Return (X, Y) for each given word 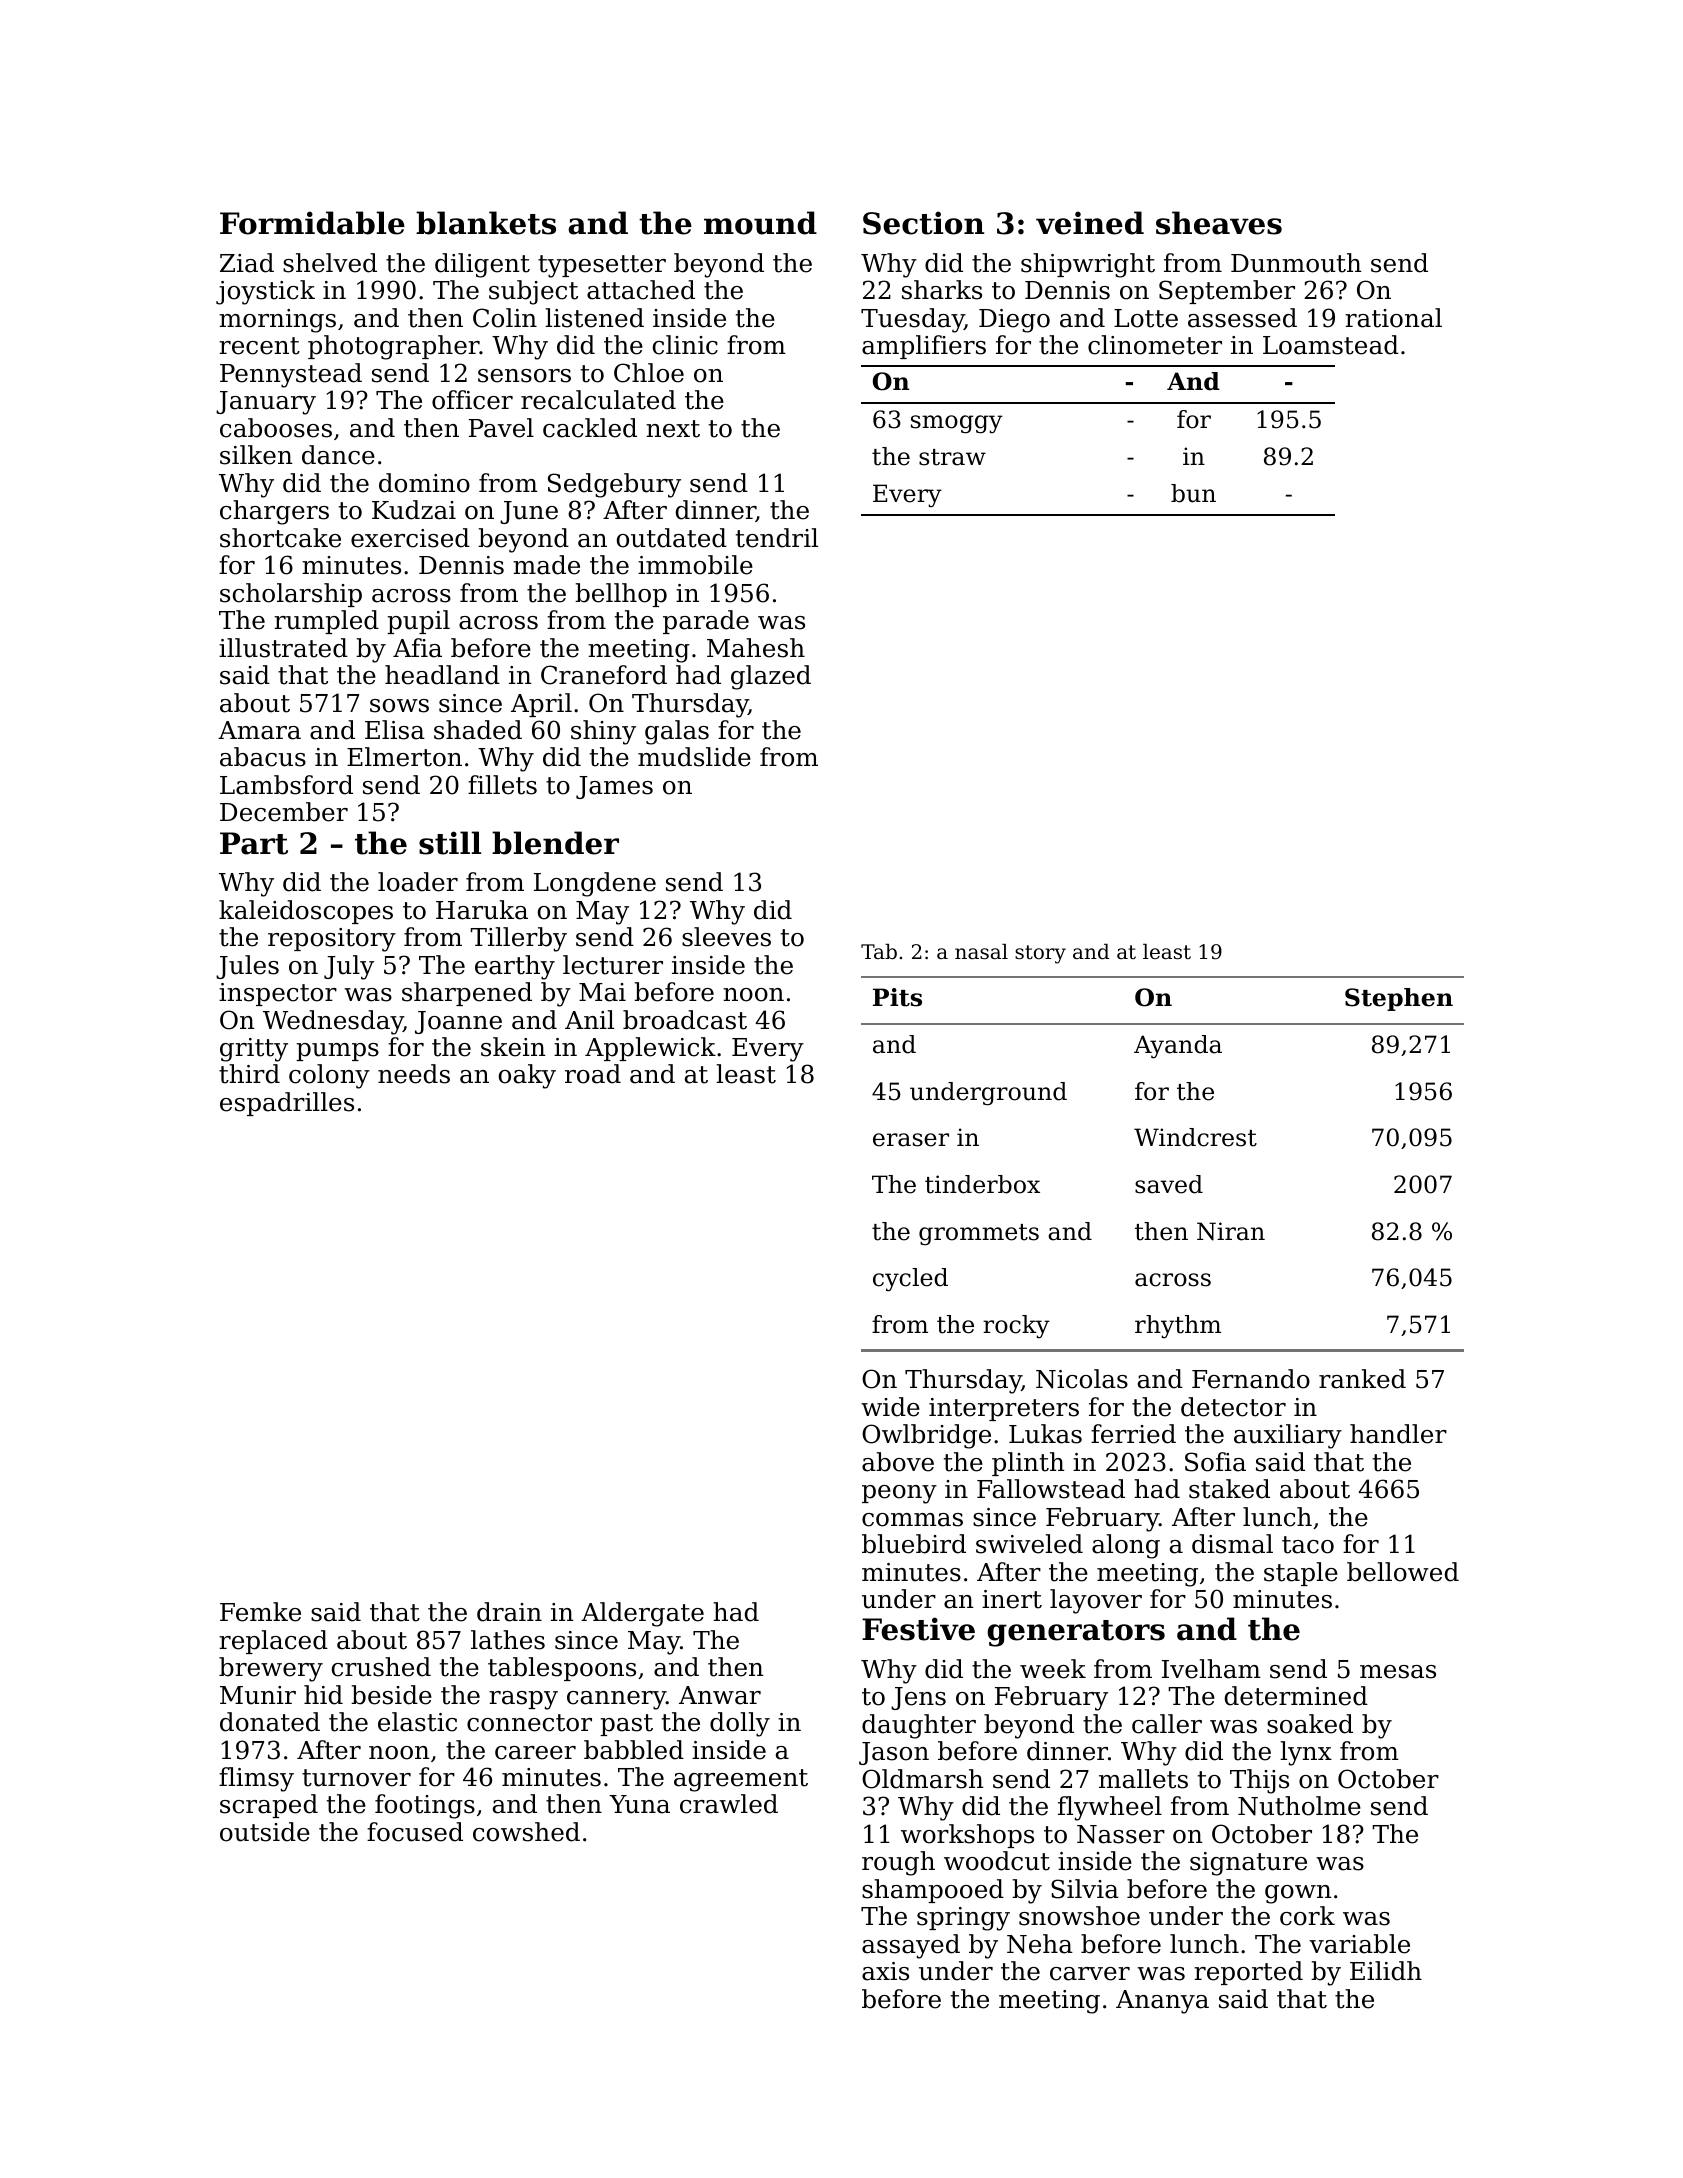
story (1040, 954)
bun (1193, 493)
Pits (897, 997)
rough (898, 1863)
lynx (1306, 1753)
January (266, 403)
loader (418, 882)
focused (415, 1832)
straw (952, 457)
